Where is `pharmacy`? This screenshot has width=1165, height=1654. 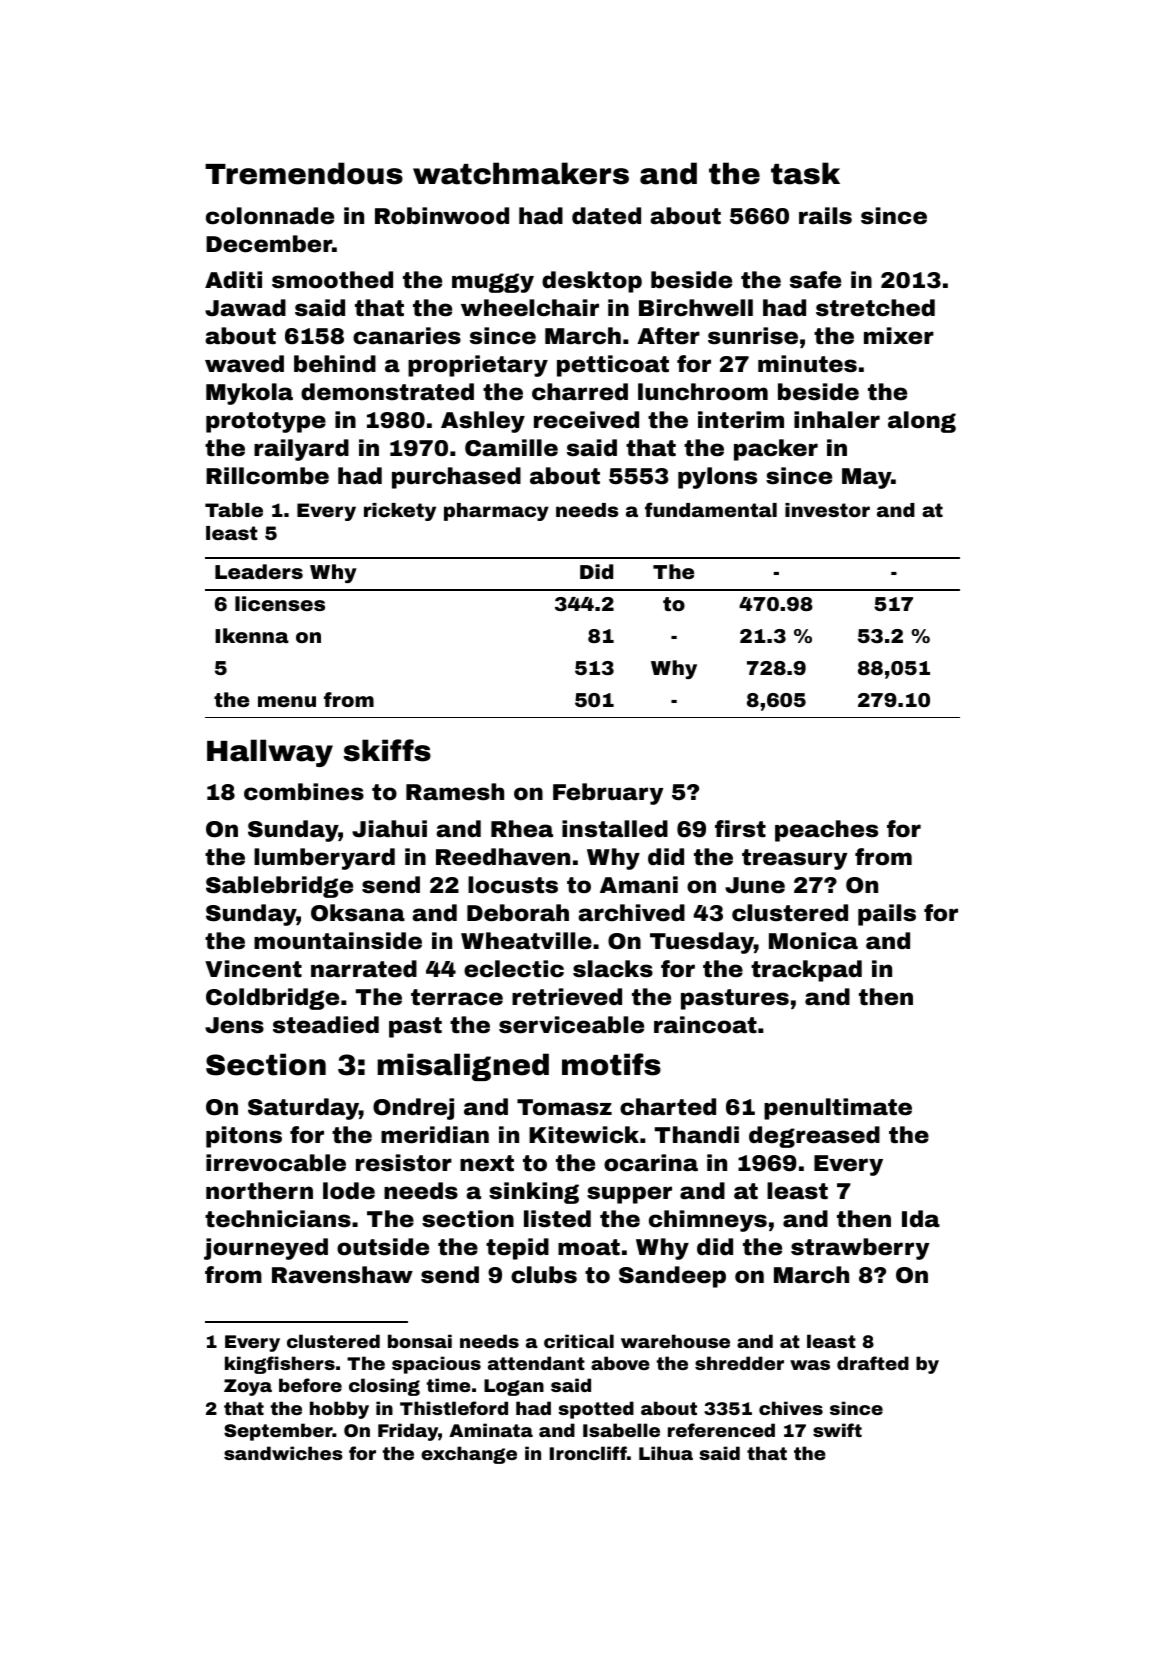 pharmacy is located at coordinates (496, 512).
